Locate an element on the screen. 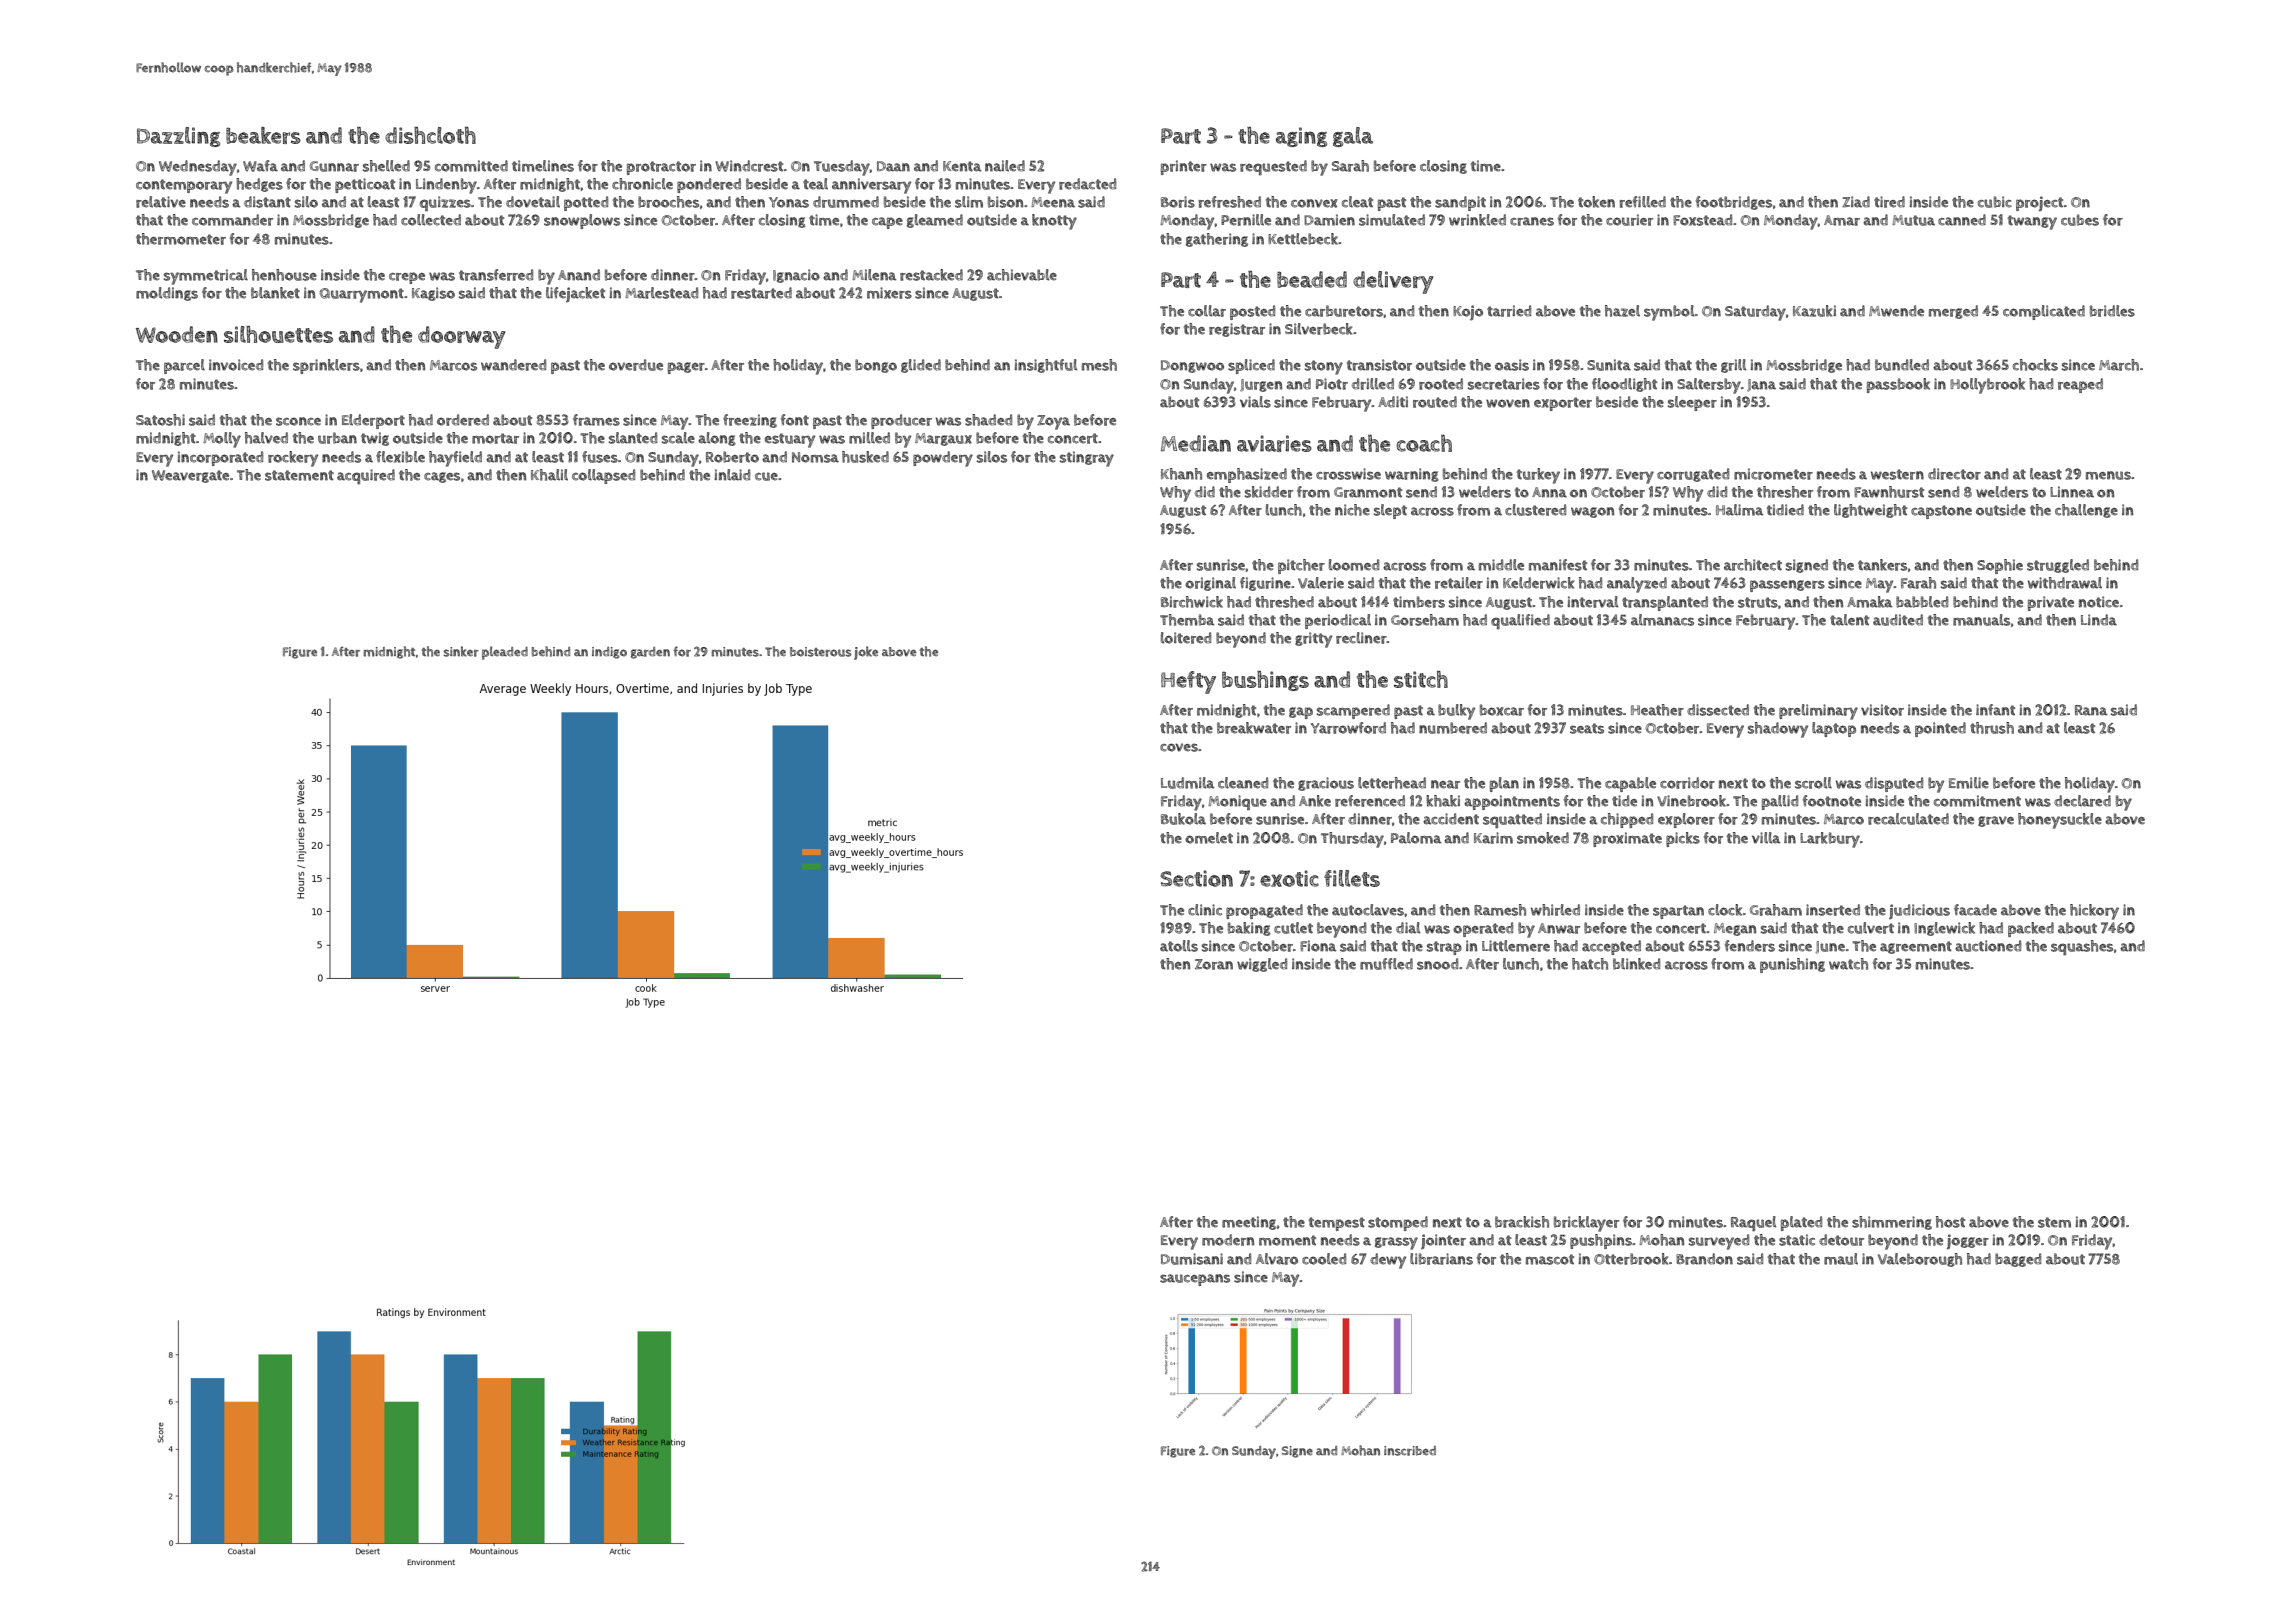 This screenshot has width=2282, height=1614. Ziad is located at coordinates (1856, 202).
